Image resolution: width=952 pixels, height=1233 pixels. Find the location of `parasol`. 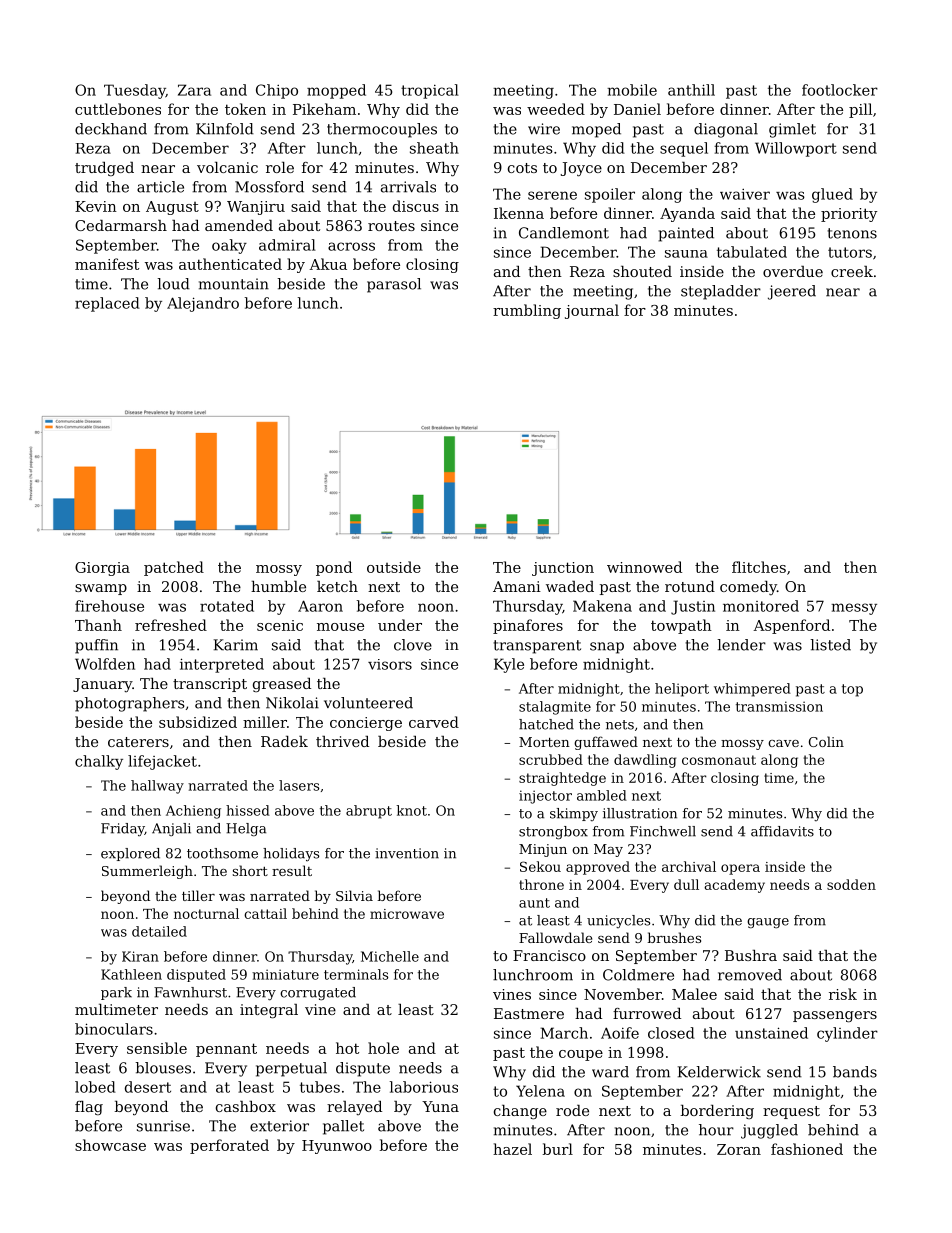

parasol is located at coordinates (394, 285).
